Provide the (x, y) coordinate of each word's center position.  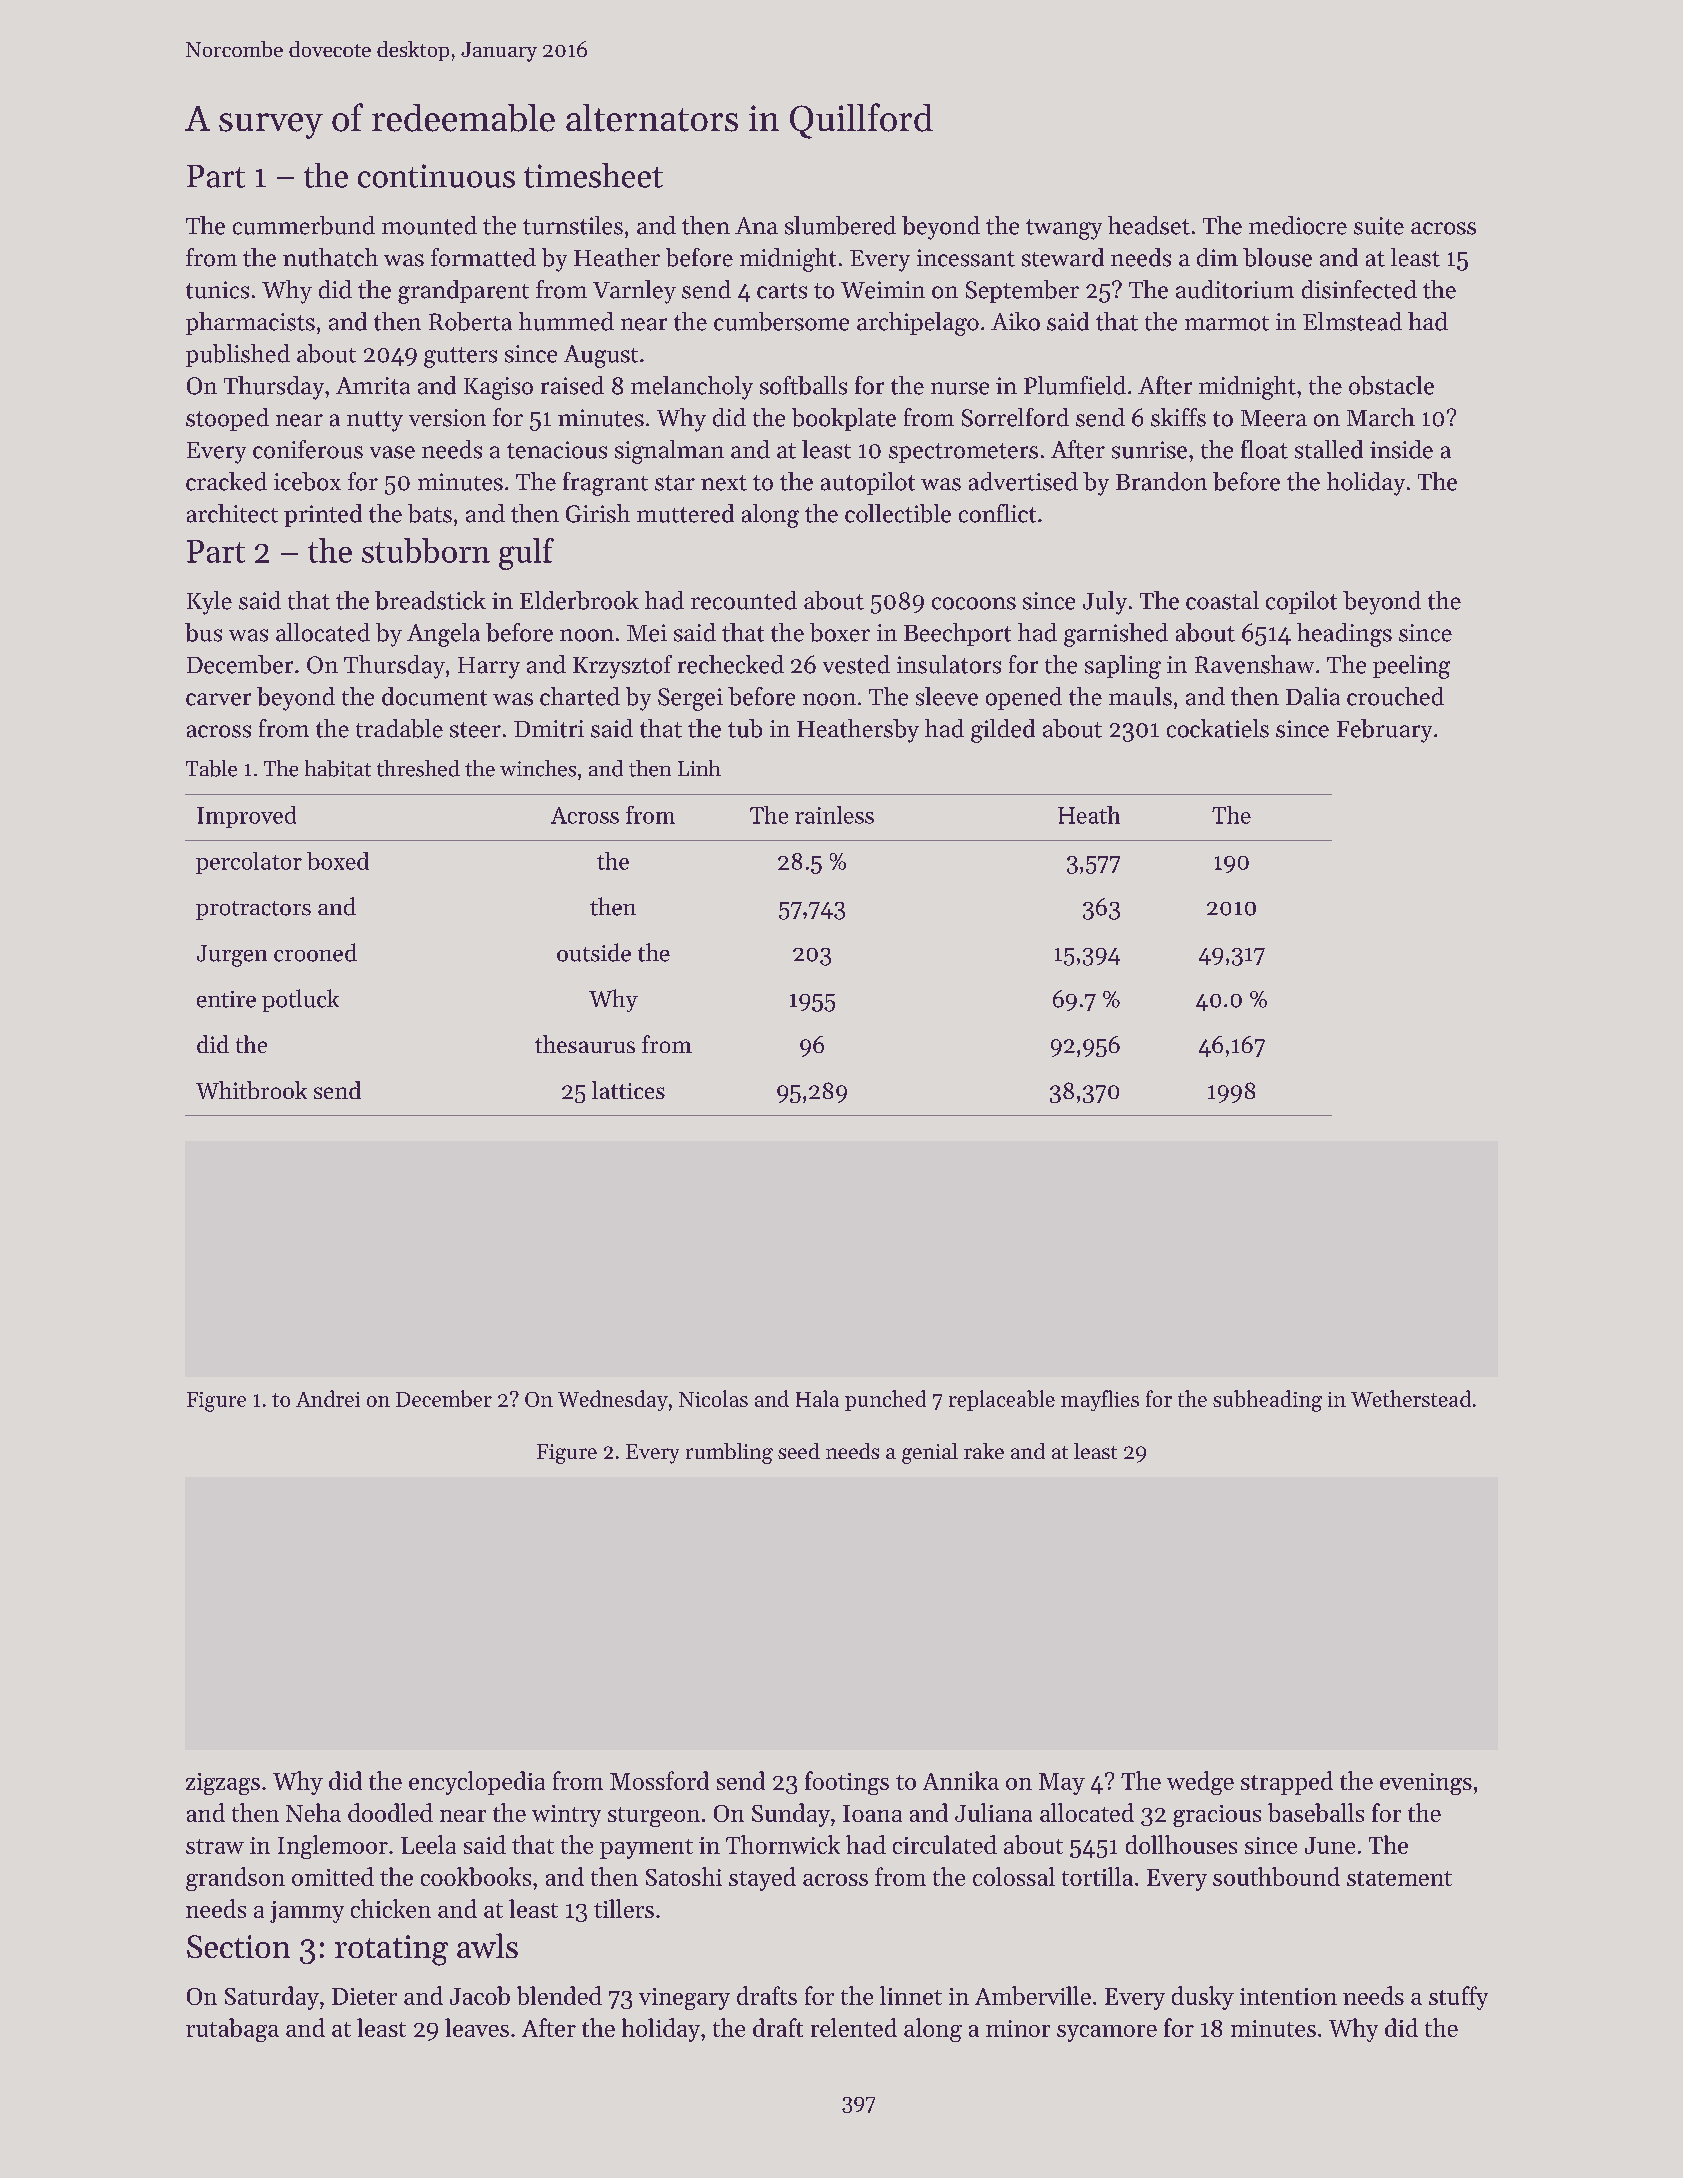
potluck (300, 1000)
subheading (1267, 1401)
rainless (834, 815)
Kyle (209, 603)
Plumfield (1075, 385)
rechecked (731, 664)
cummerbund (304, 225)
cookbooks (476, 1876)
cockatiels (1218, 728)
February (1384, 731)
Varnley (634, 292)
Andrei (328, 1398)
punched (885, 1400)
